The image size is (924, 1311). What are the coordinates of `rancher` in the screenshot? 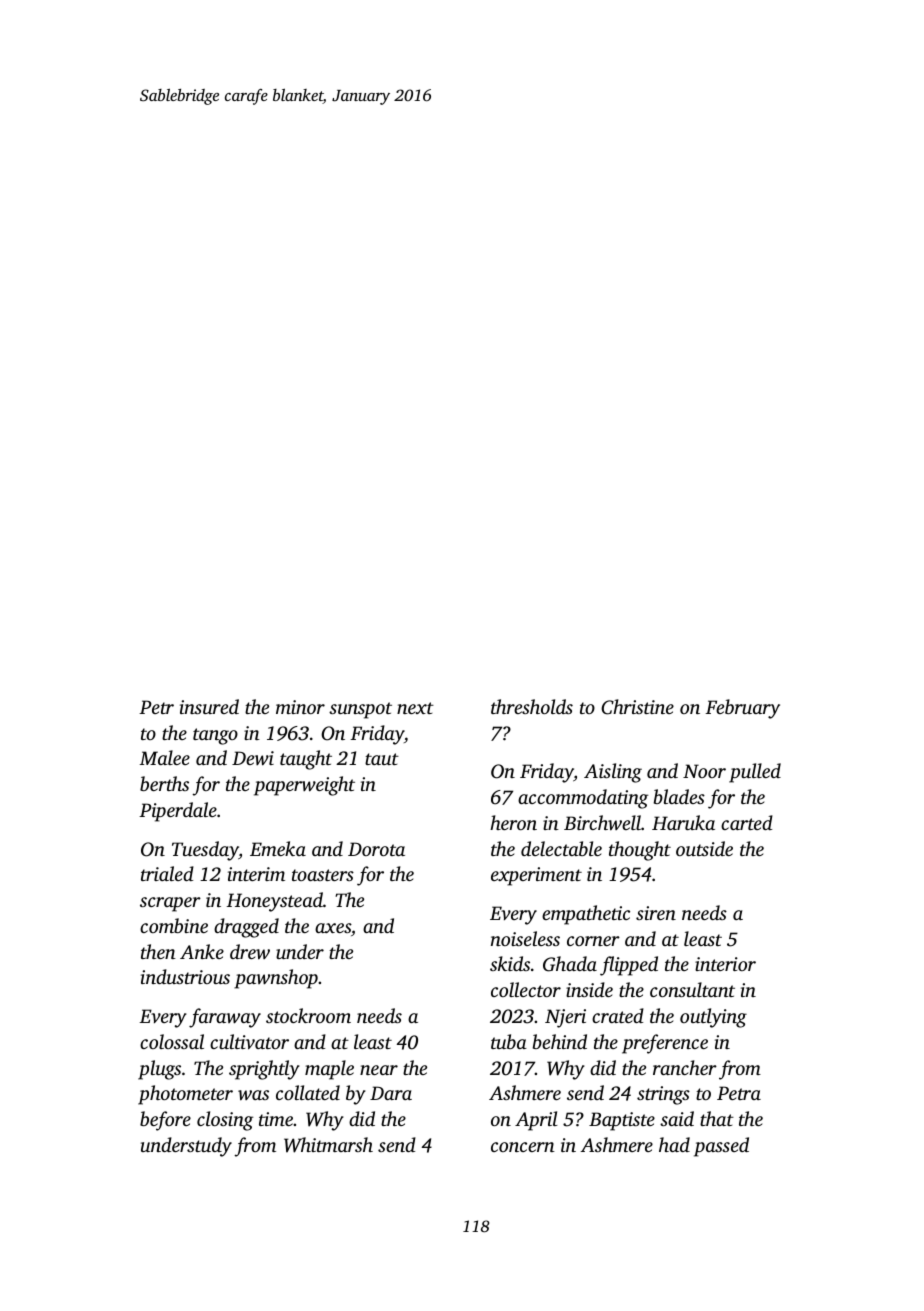 It's located at (685, 1067).
